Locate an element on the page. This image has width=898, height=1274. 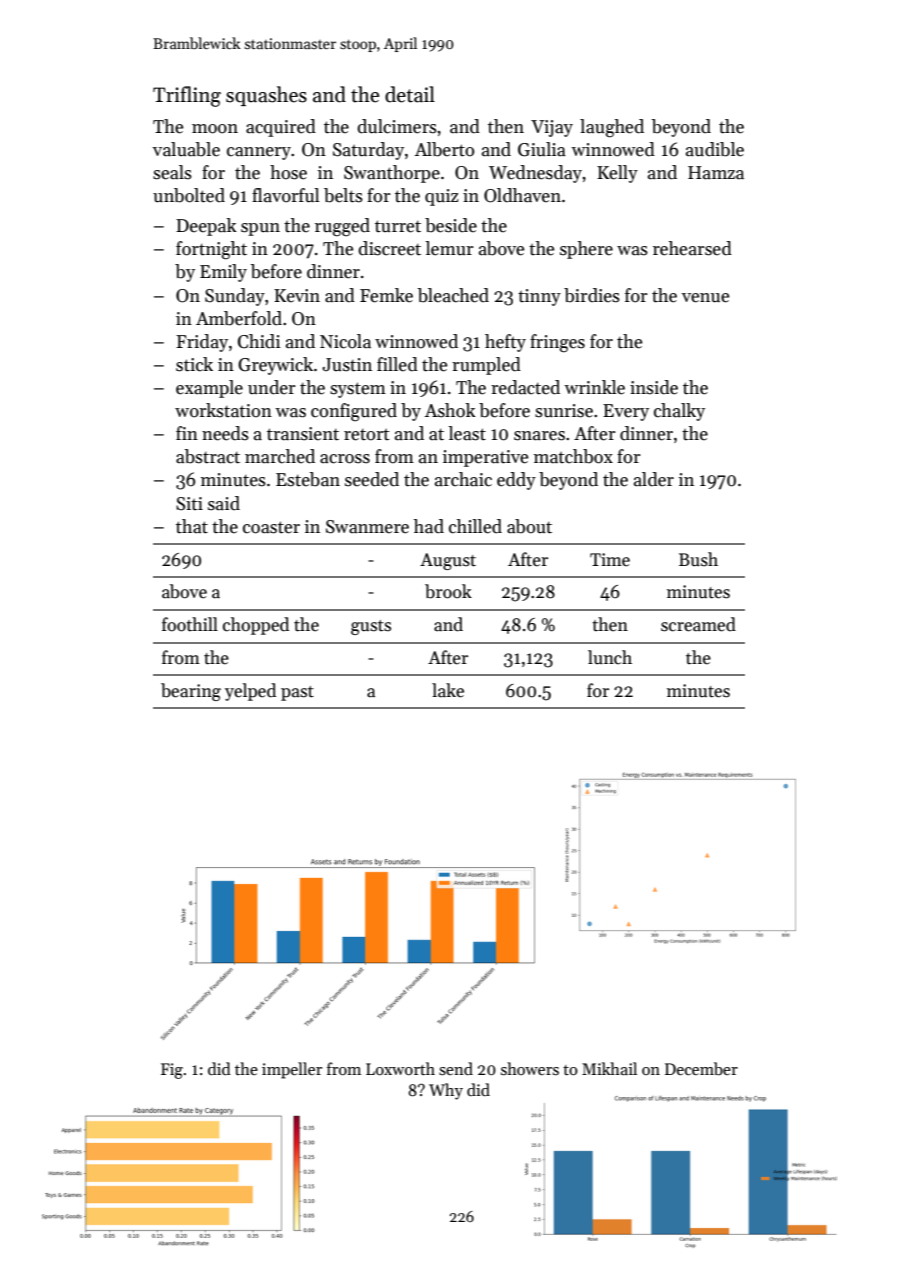
detail is located at coordinates (410, 94).
